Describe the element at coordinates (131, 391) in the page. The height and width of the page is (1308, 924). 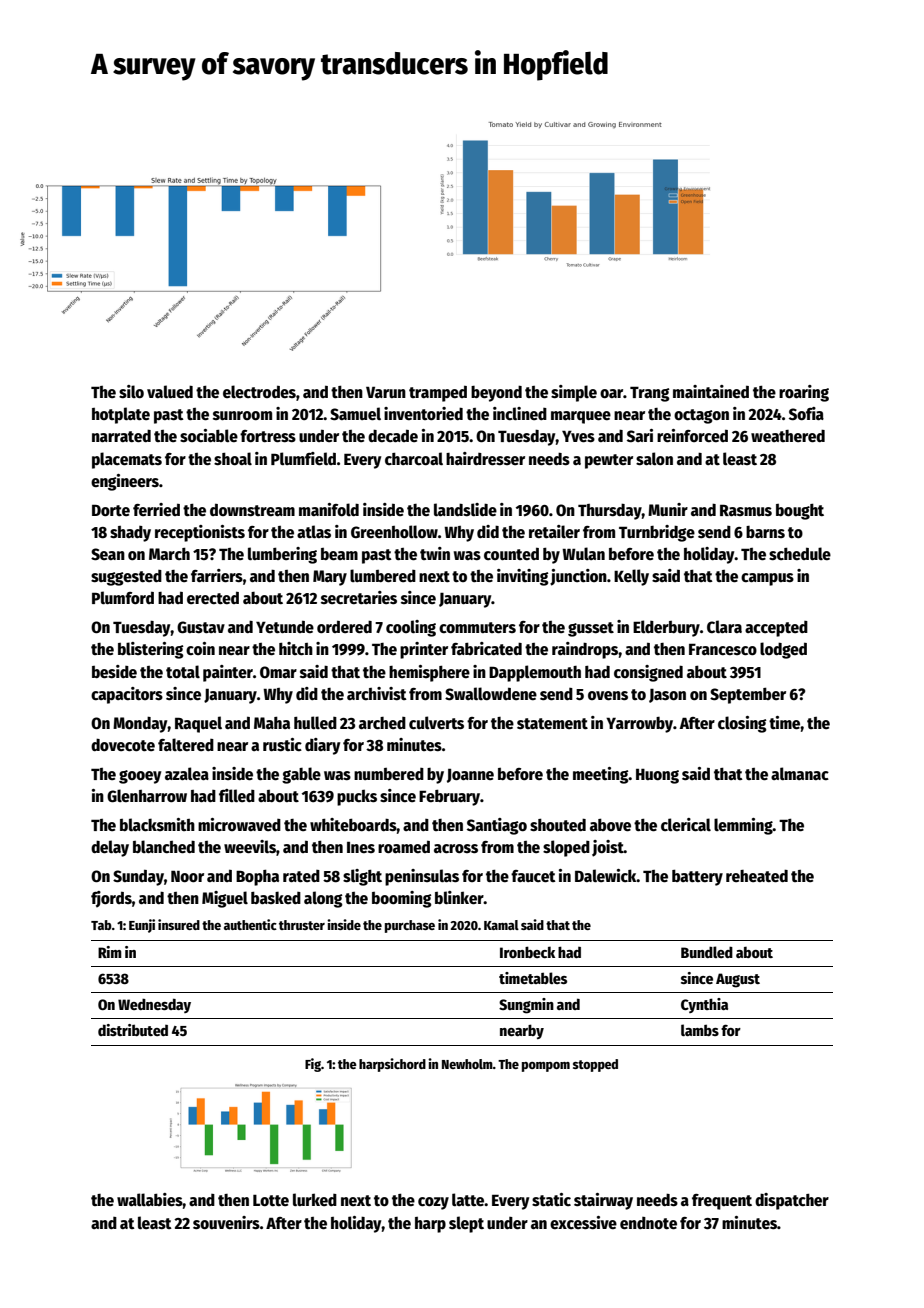
I see `silo` at that location.
